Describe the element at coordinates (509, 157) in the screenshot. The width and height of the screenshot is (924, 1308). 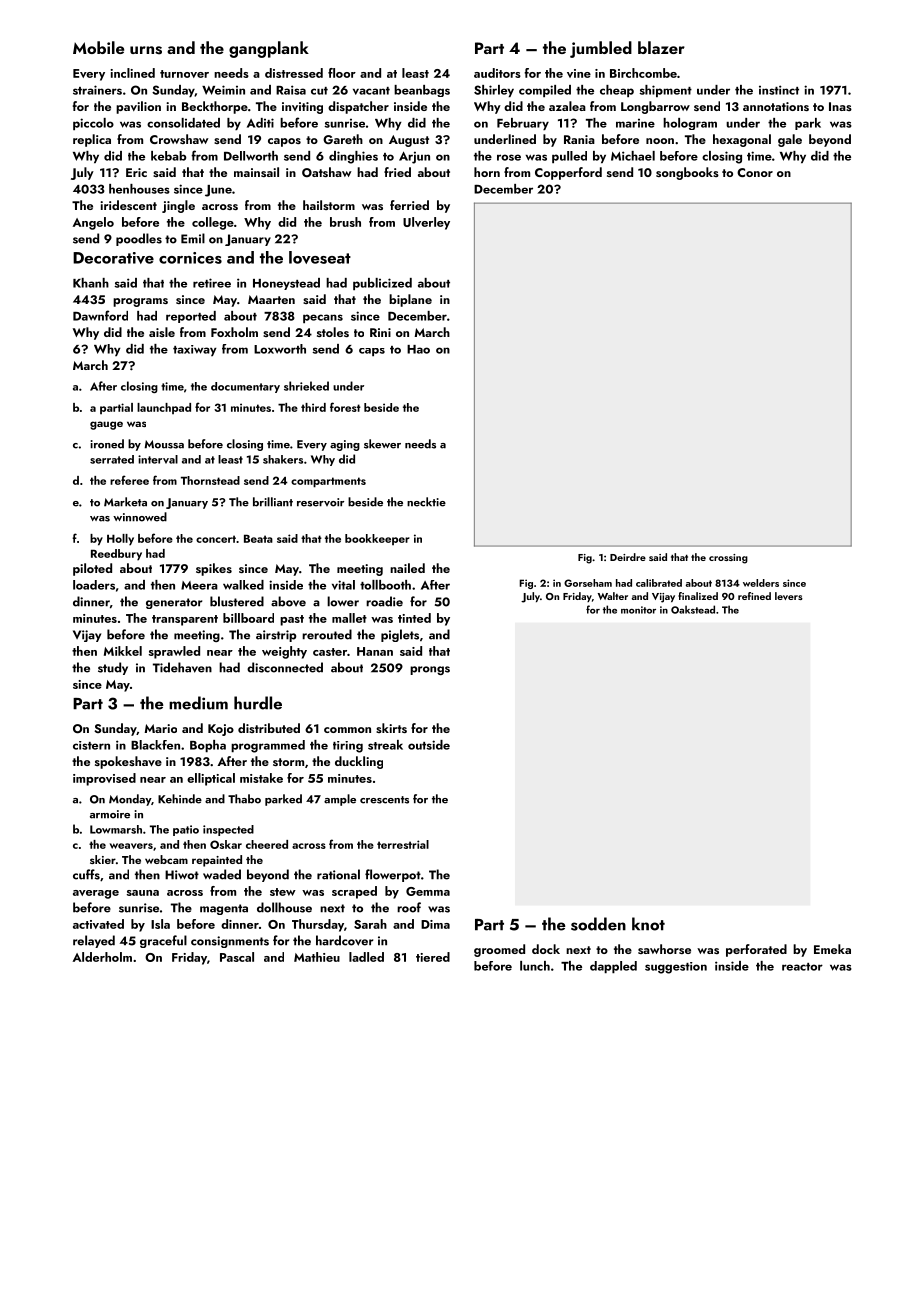
I see `rose` at that location.
